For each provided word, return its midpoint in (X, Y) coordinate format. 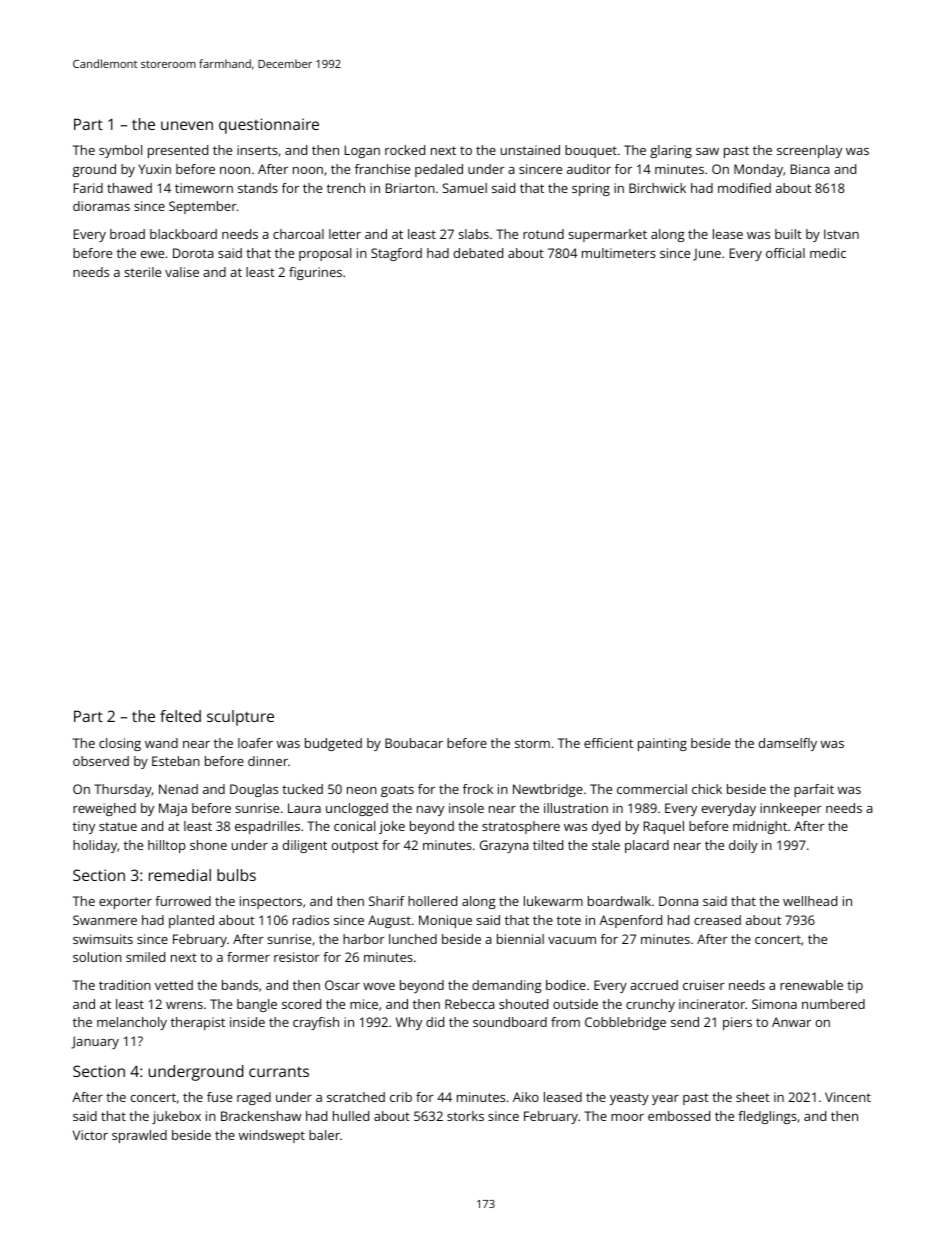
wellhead (810, 901)
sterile (143, 272)
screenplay (809, 151)
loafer (255, 743)
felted (180, 716)
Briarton (410, 188)
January (95, 1042)
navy (430, 811)
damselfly (788, 744)
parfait (814, 790)
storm (532, 743)
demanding (507, 986)
